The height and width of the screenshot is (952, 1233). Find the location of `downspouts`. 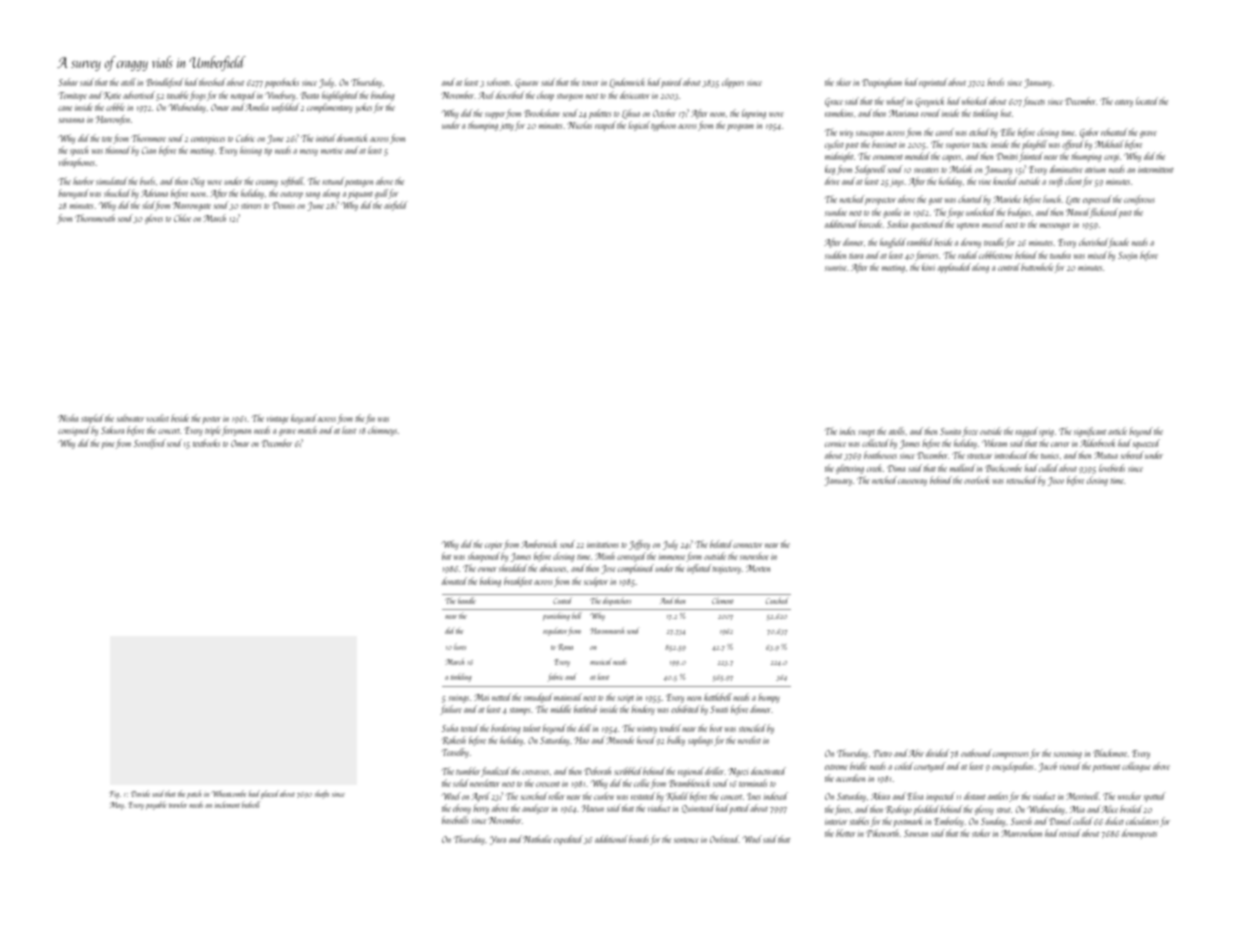

downspouts is located at coordinates (1139, 834).
